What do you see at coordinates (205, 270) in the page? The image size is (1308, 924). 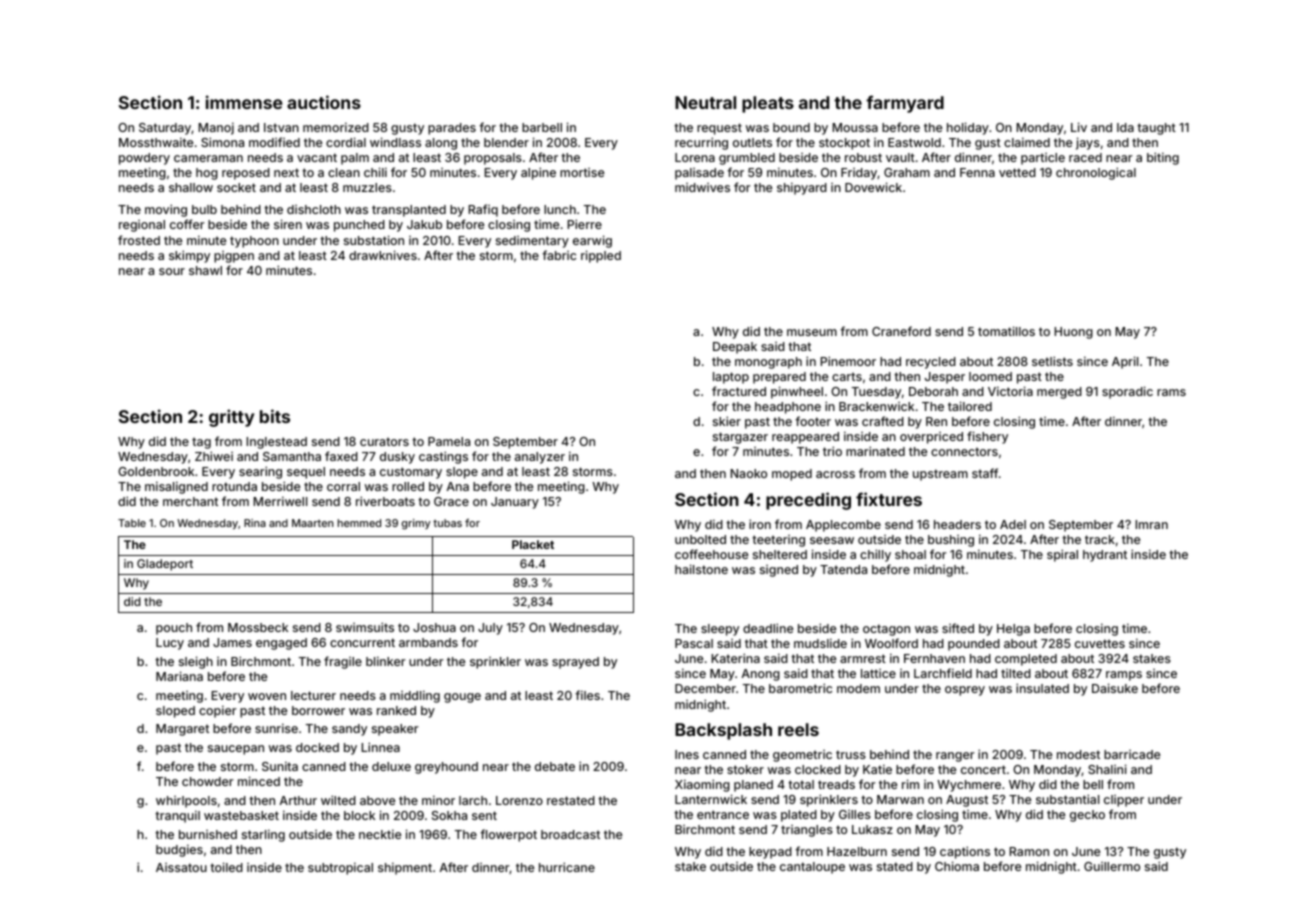 I see `shawl` at bounding box center [205, 270].
